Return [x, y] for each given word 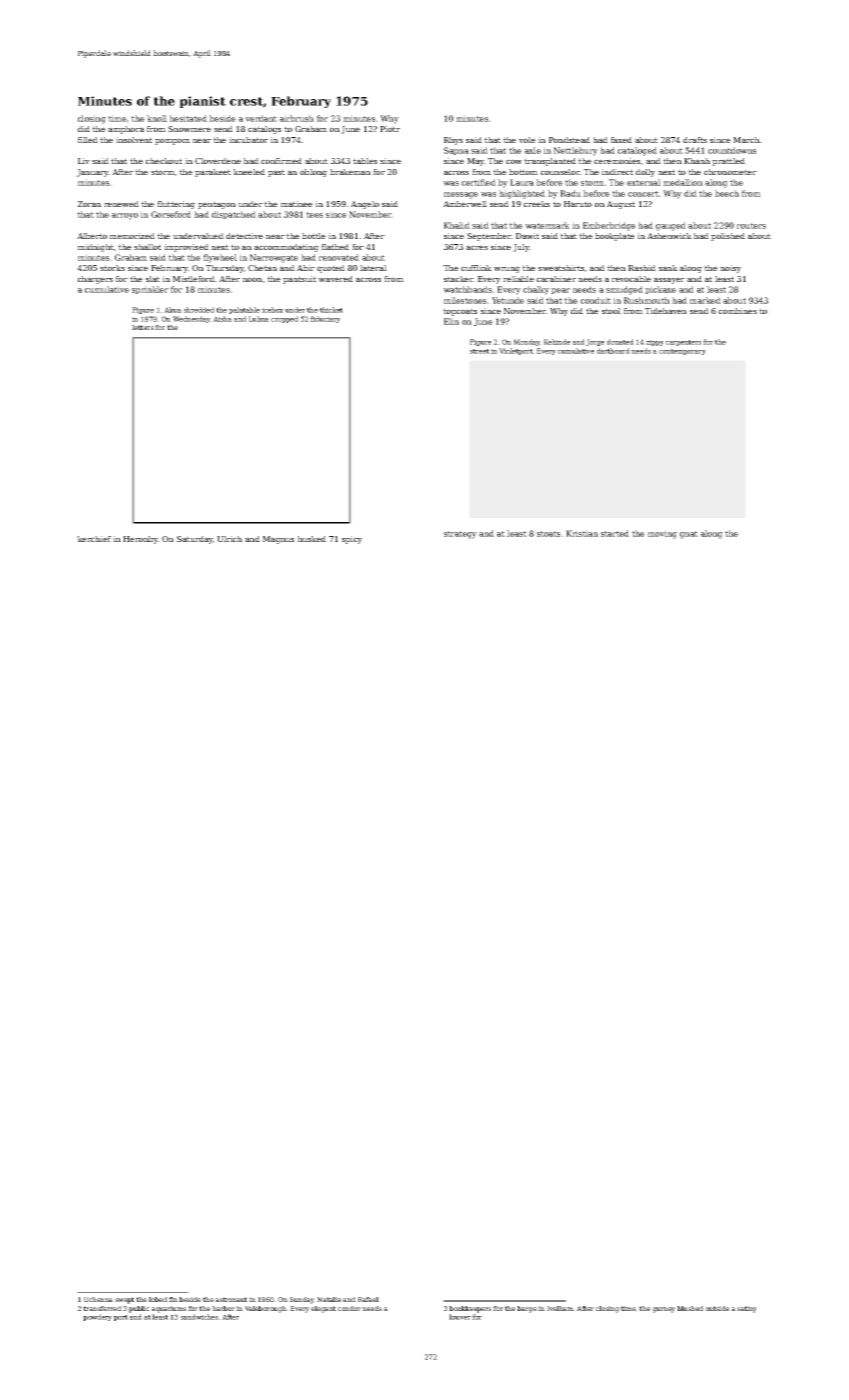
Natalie [329, 1299]
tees [314, 215]
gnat [689, 535]
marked [705, 300]
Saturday [195, 540]
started [615, 533]
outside [717, 1308]
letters [143, 327]
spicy [352, 540]
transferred [102, 1308]
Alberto [92, 236]
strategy [460, 535]
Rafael [368, 1299]
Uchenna [98, 1299]
